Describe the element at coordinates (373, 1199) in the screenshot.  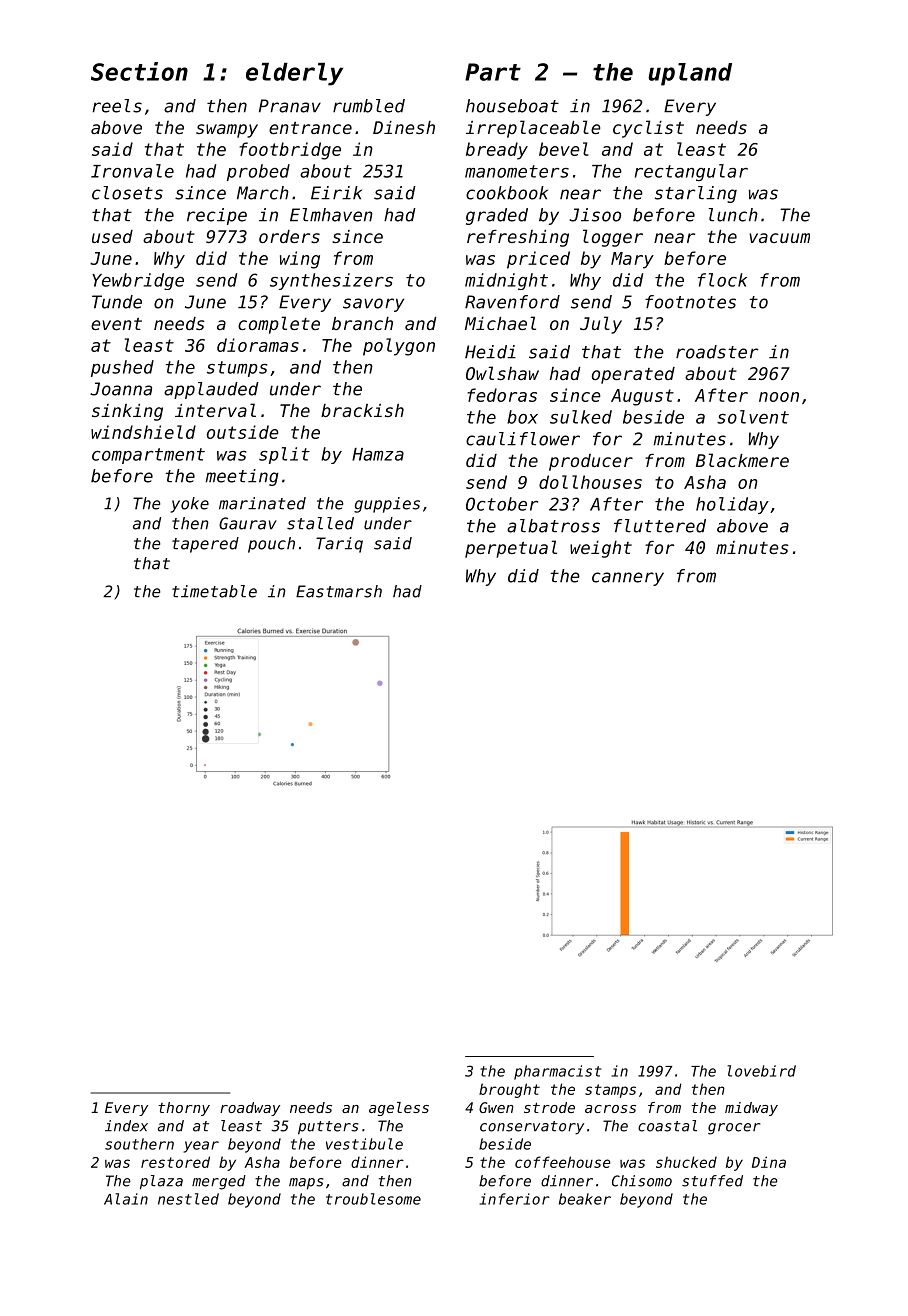
I see `troublesome` at that location.
